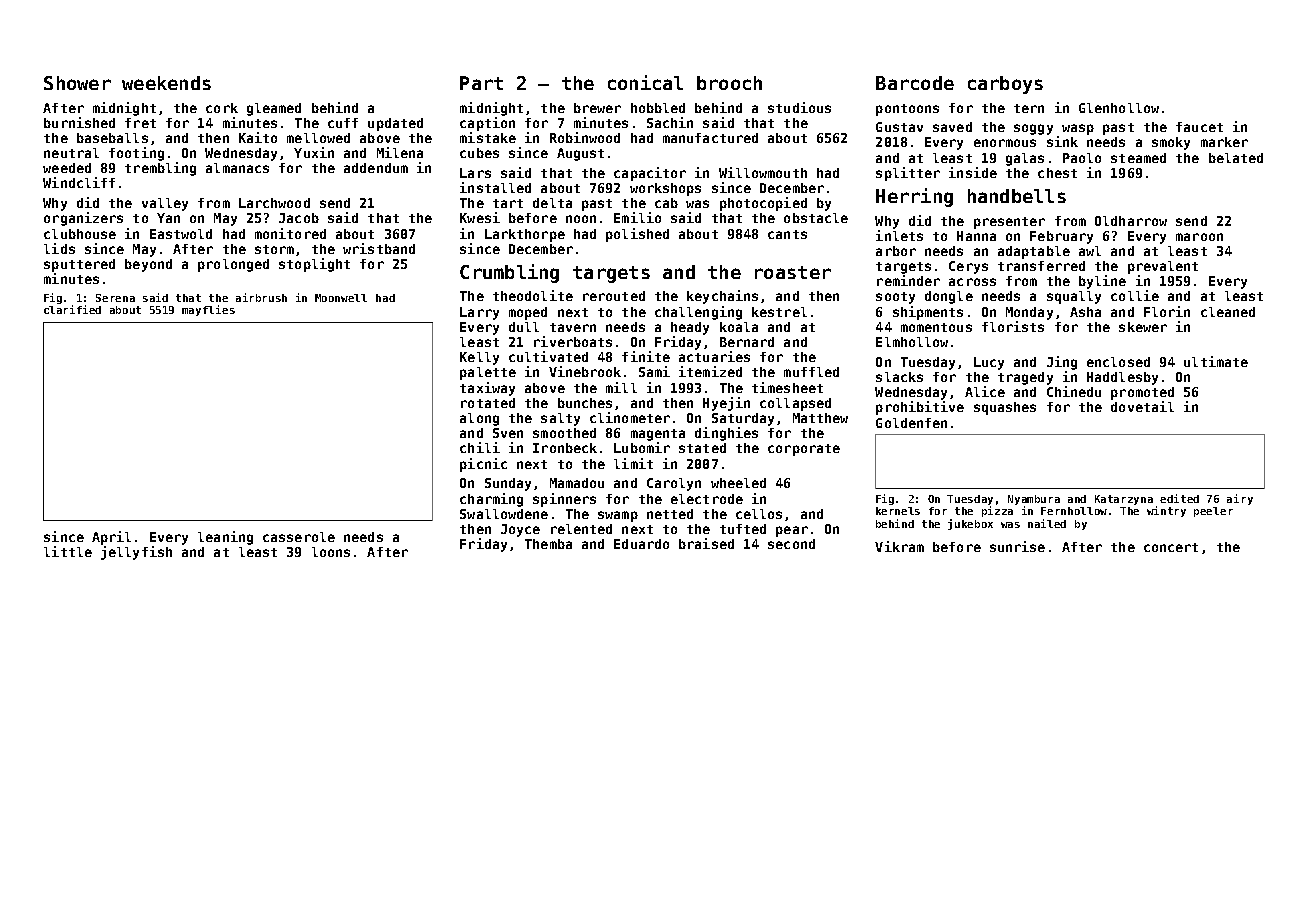  What do you see at coordinates (68, 551) in the screenshot?
I see `little` at bounding box center [68, 551].
